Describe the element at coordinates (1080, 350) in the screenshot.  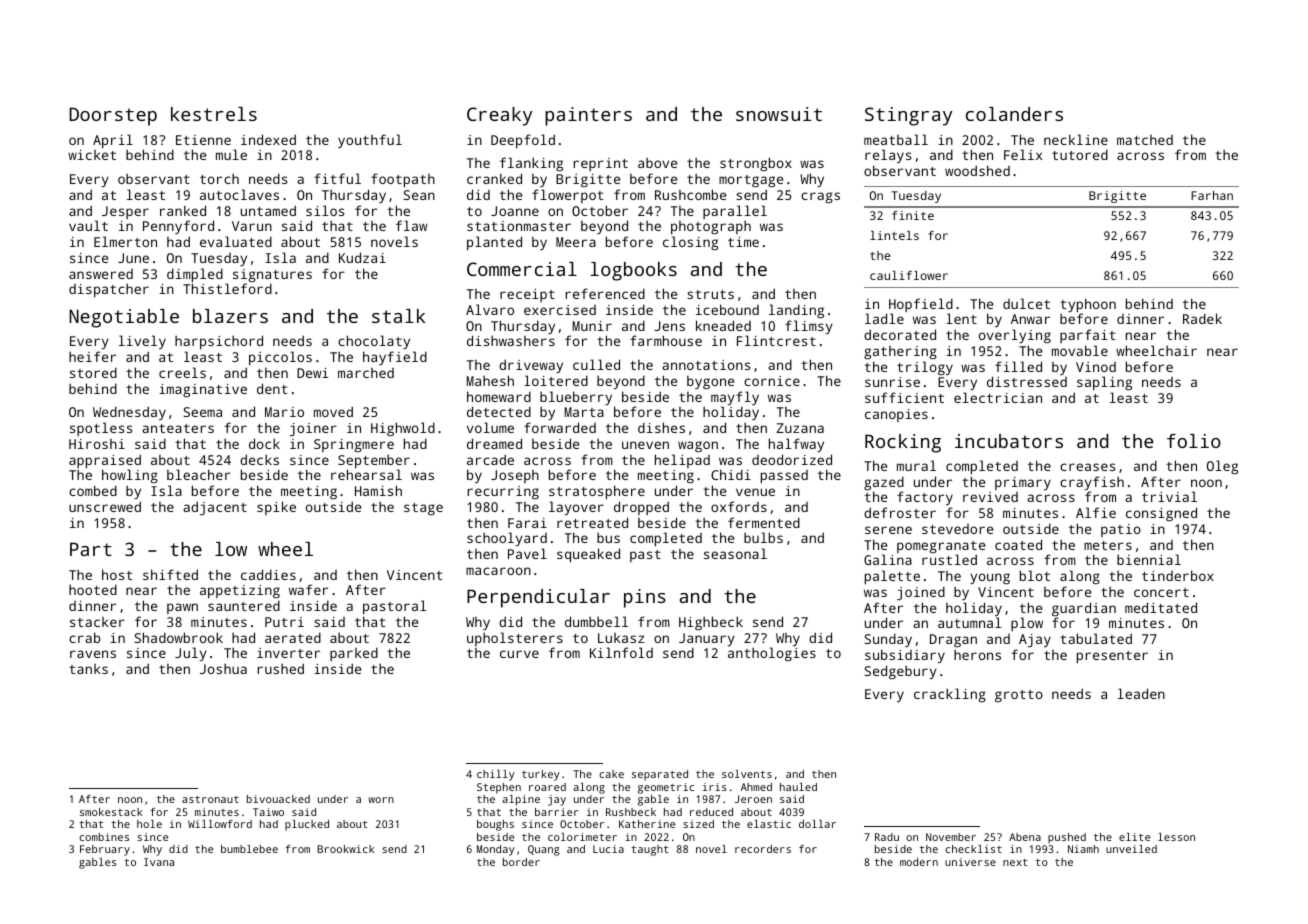
I see `movable` at that location.
